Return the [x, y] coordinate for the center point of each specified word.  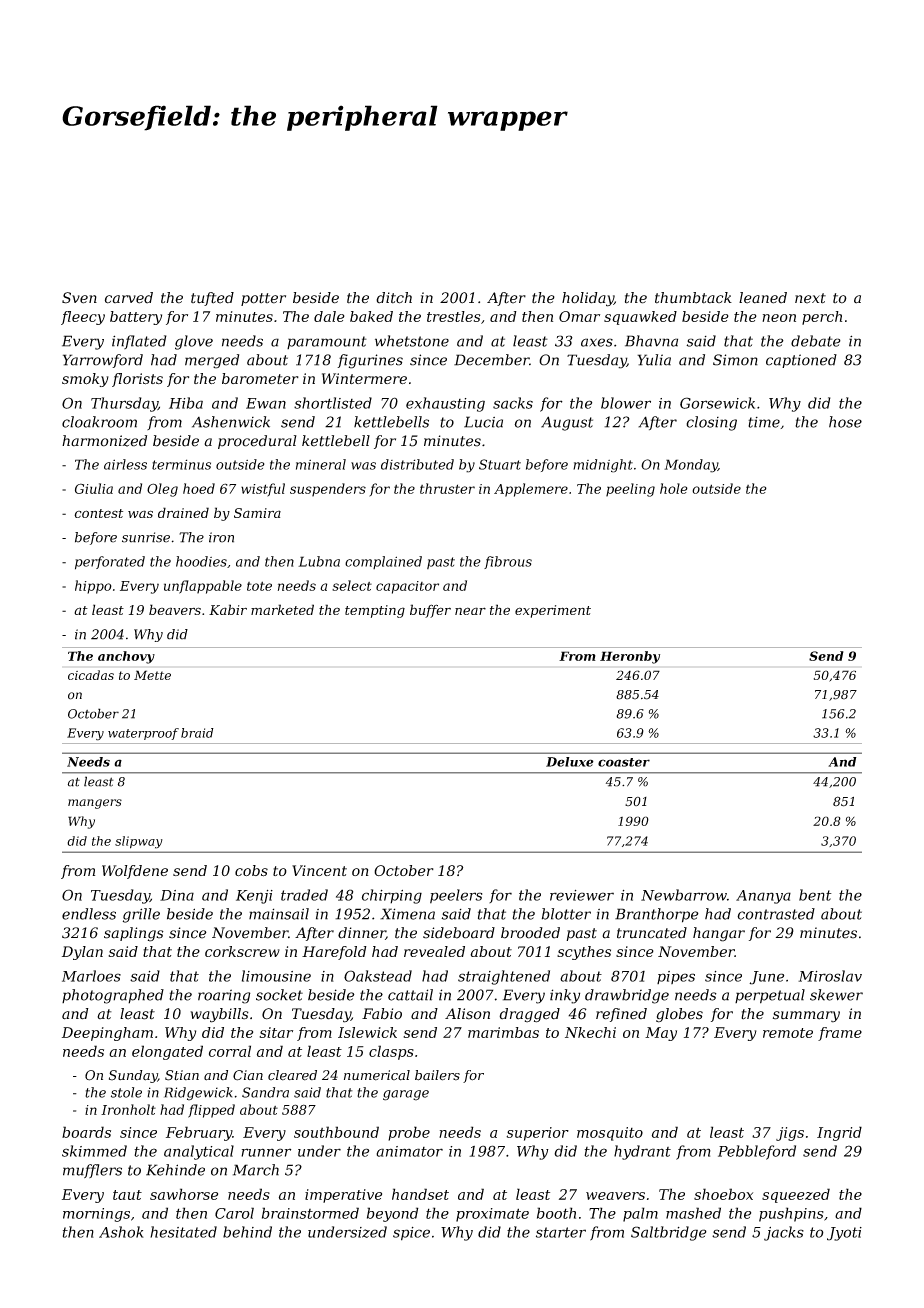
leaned [763, 298]
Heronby [630, 657]
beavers [175, 609]
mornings [96, 1215]
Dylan [82, 953]
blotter [566, 914]
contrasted [776, 914]
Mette [152, 675]
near [470, 611]
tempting [375, 611]
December [491, 360]
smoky [85, 380]
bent [815, 895]
